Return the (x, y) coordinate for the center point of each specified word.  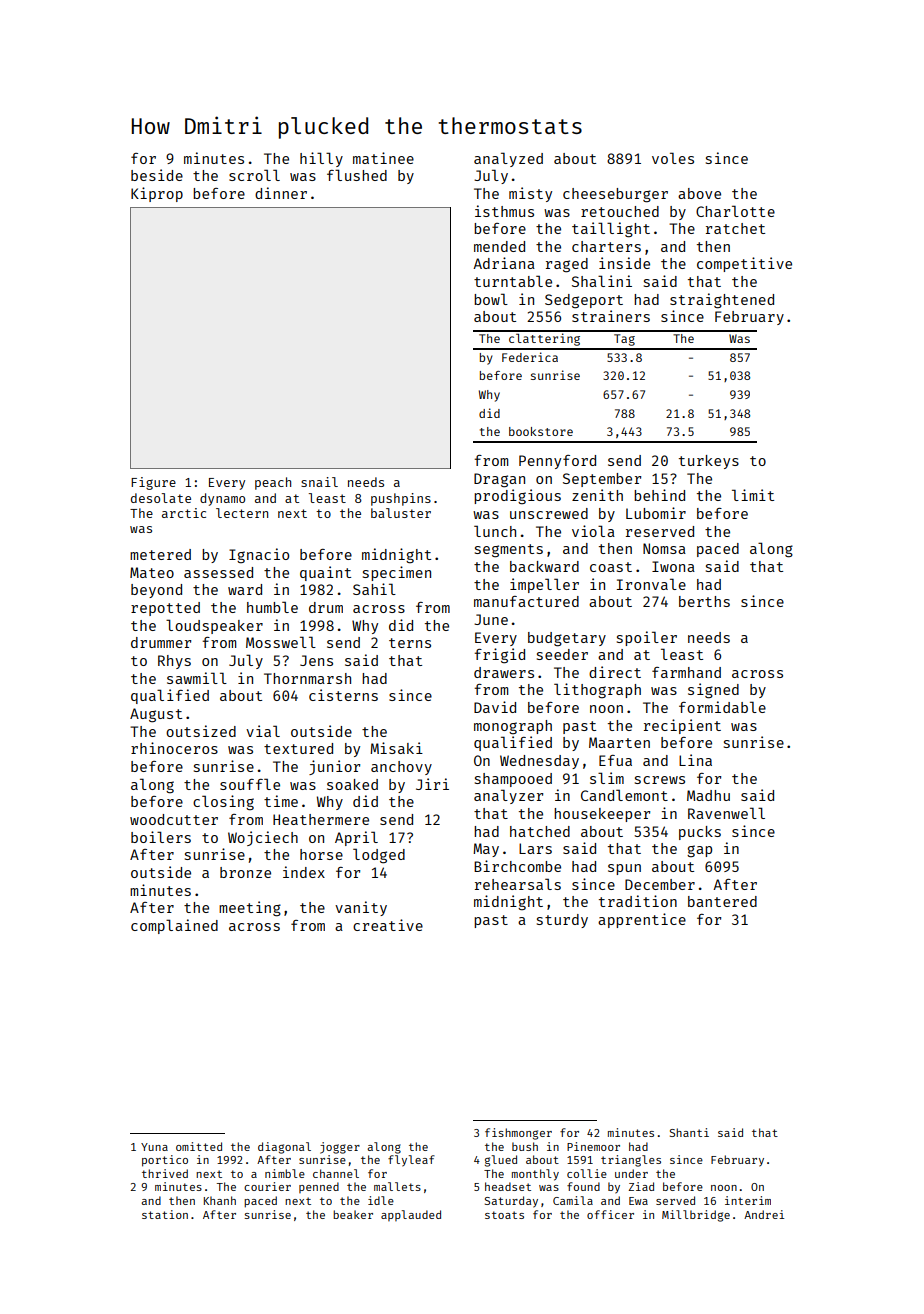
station (165, 1214)
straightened (722, 301)
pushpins (401, 499)
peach (273, 483)
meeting (250, 909)
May (486, 850)
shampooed (513, 780)
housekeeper (602, 815)
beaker (353, 1214)
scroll (254, 175)
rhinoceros (174, 748)
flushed (357, 175)
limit (753, 495)
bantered (722, 901)
